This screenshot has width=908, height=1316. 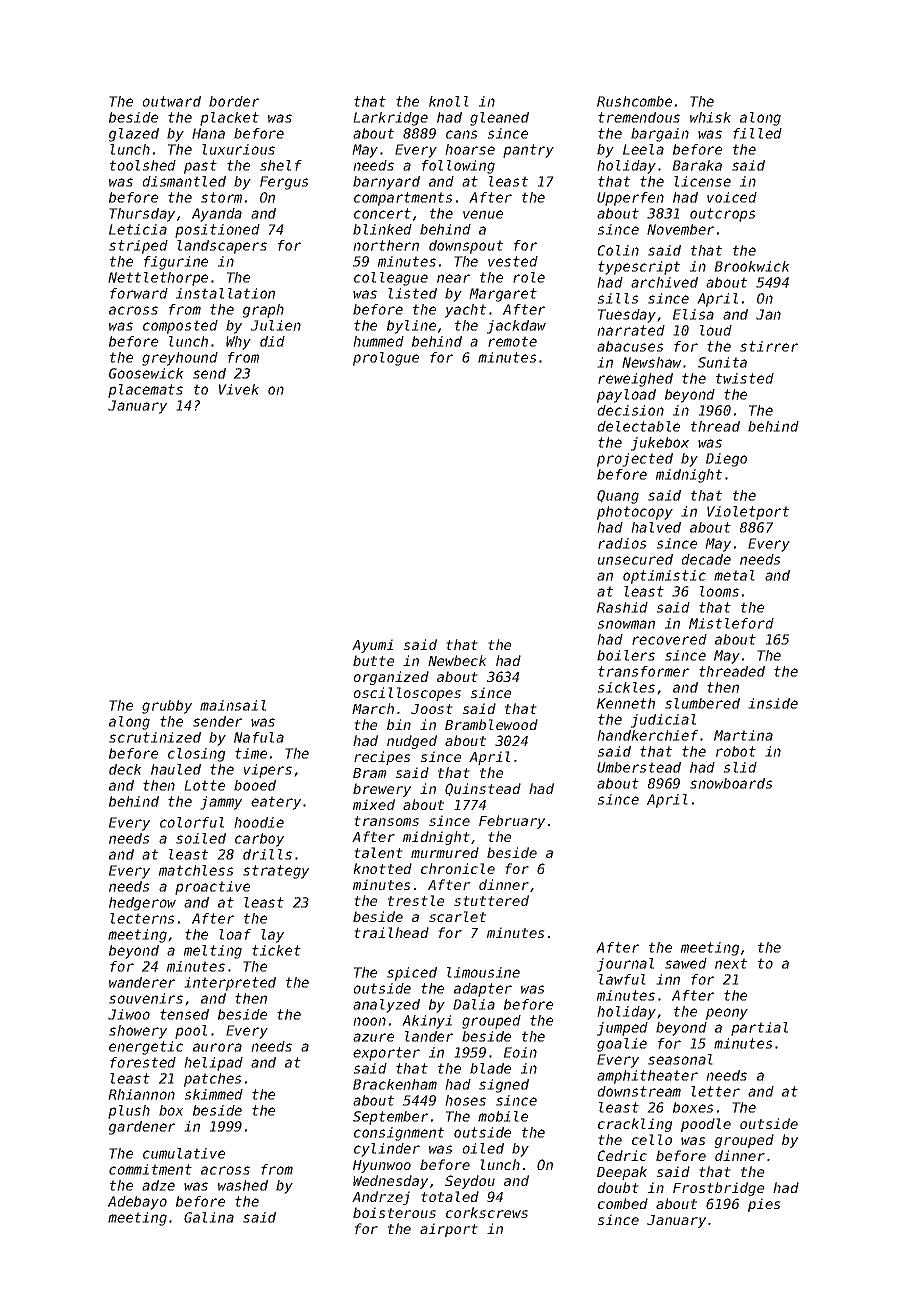 I want to click on Diego, so click(x=726, y=460).
